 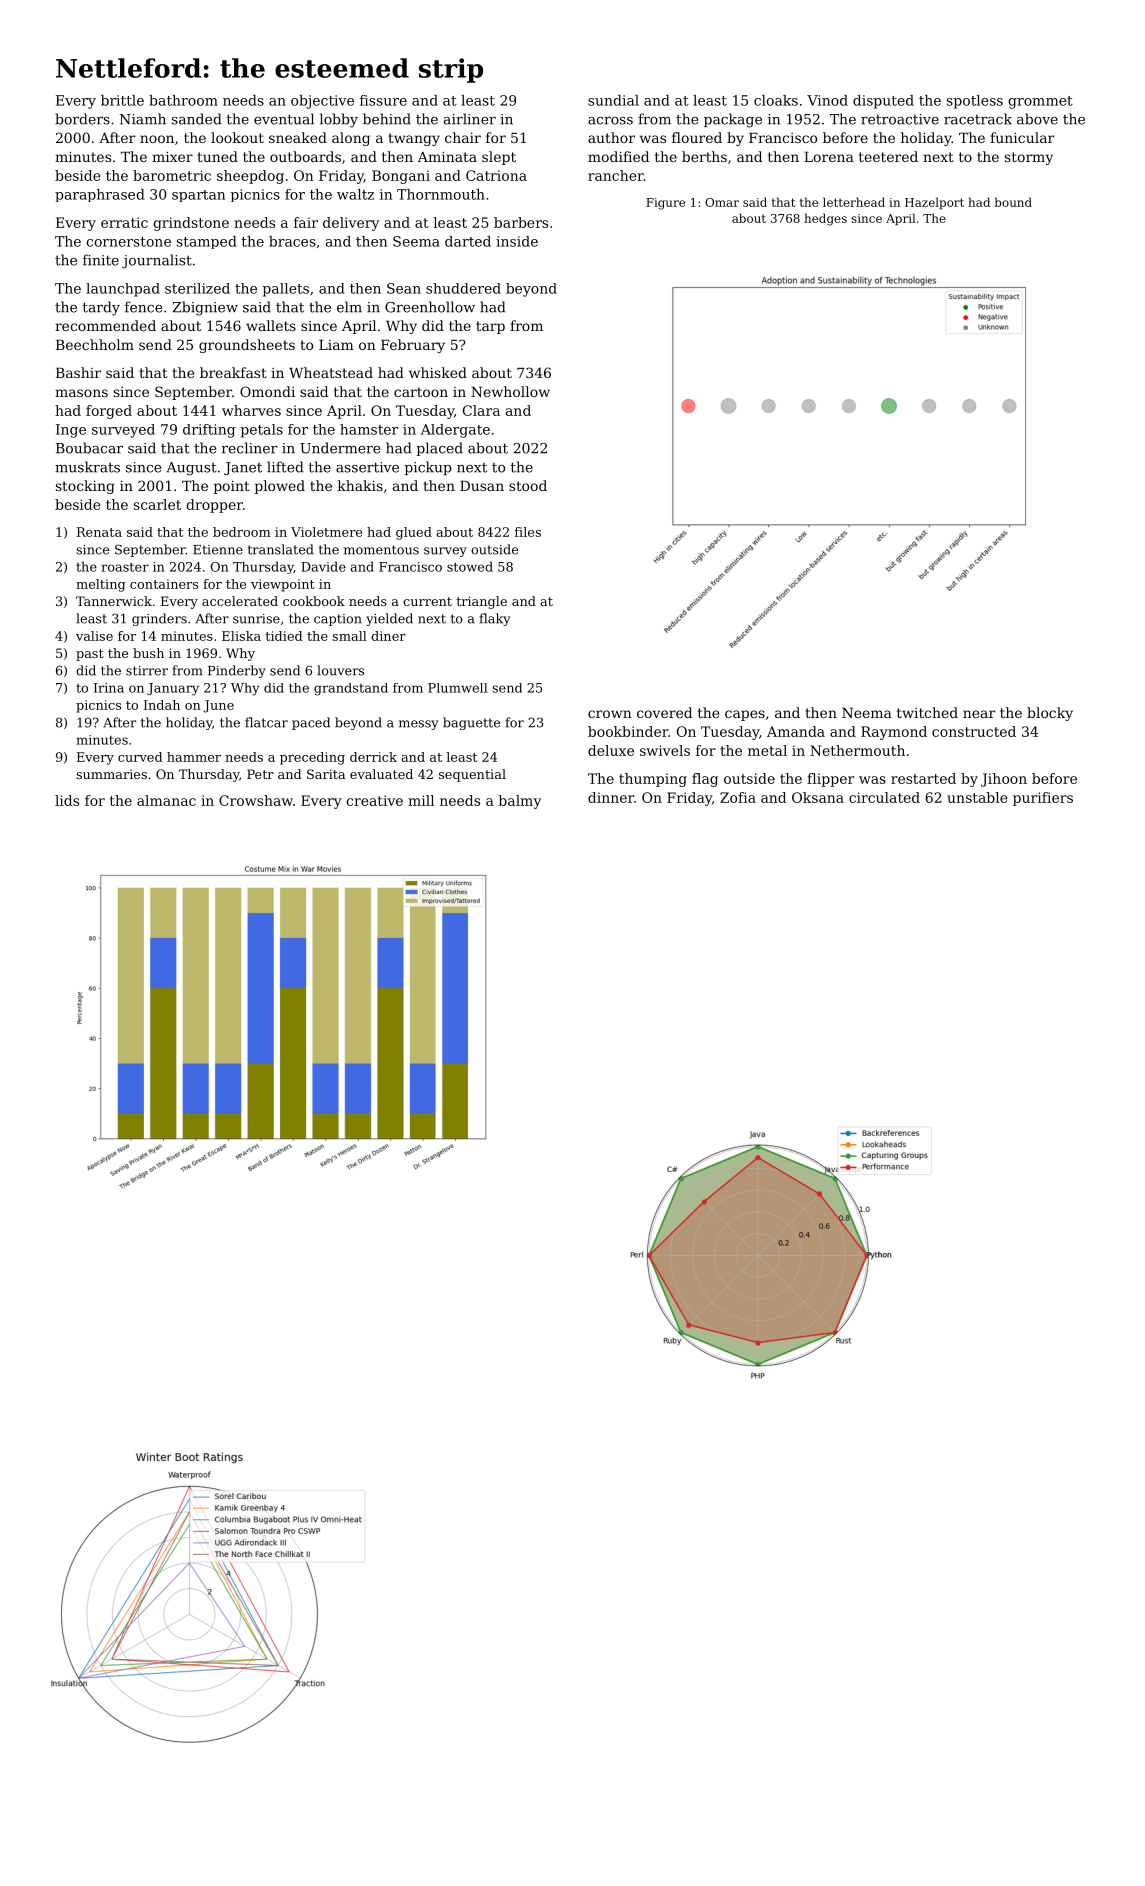 I want to click on rancher, so click(x=616, y=175).
